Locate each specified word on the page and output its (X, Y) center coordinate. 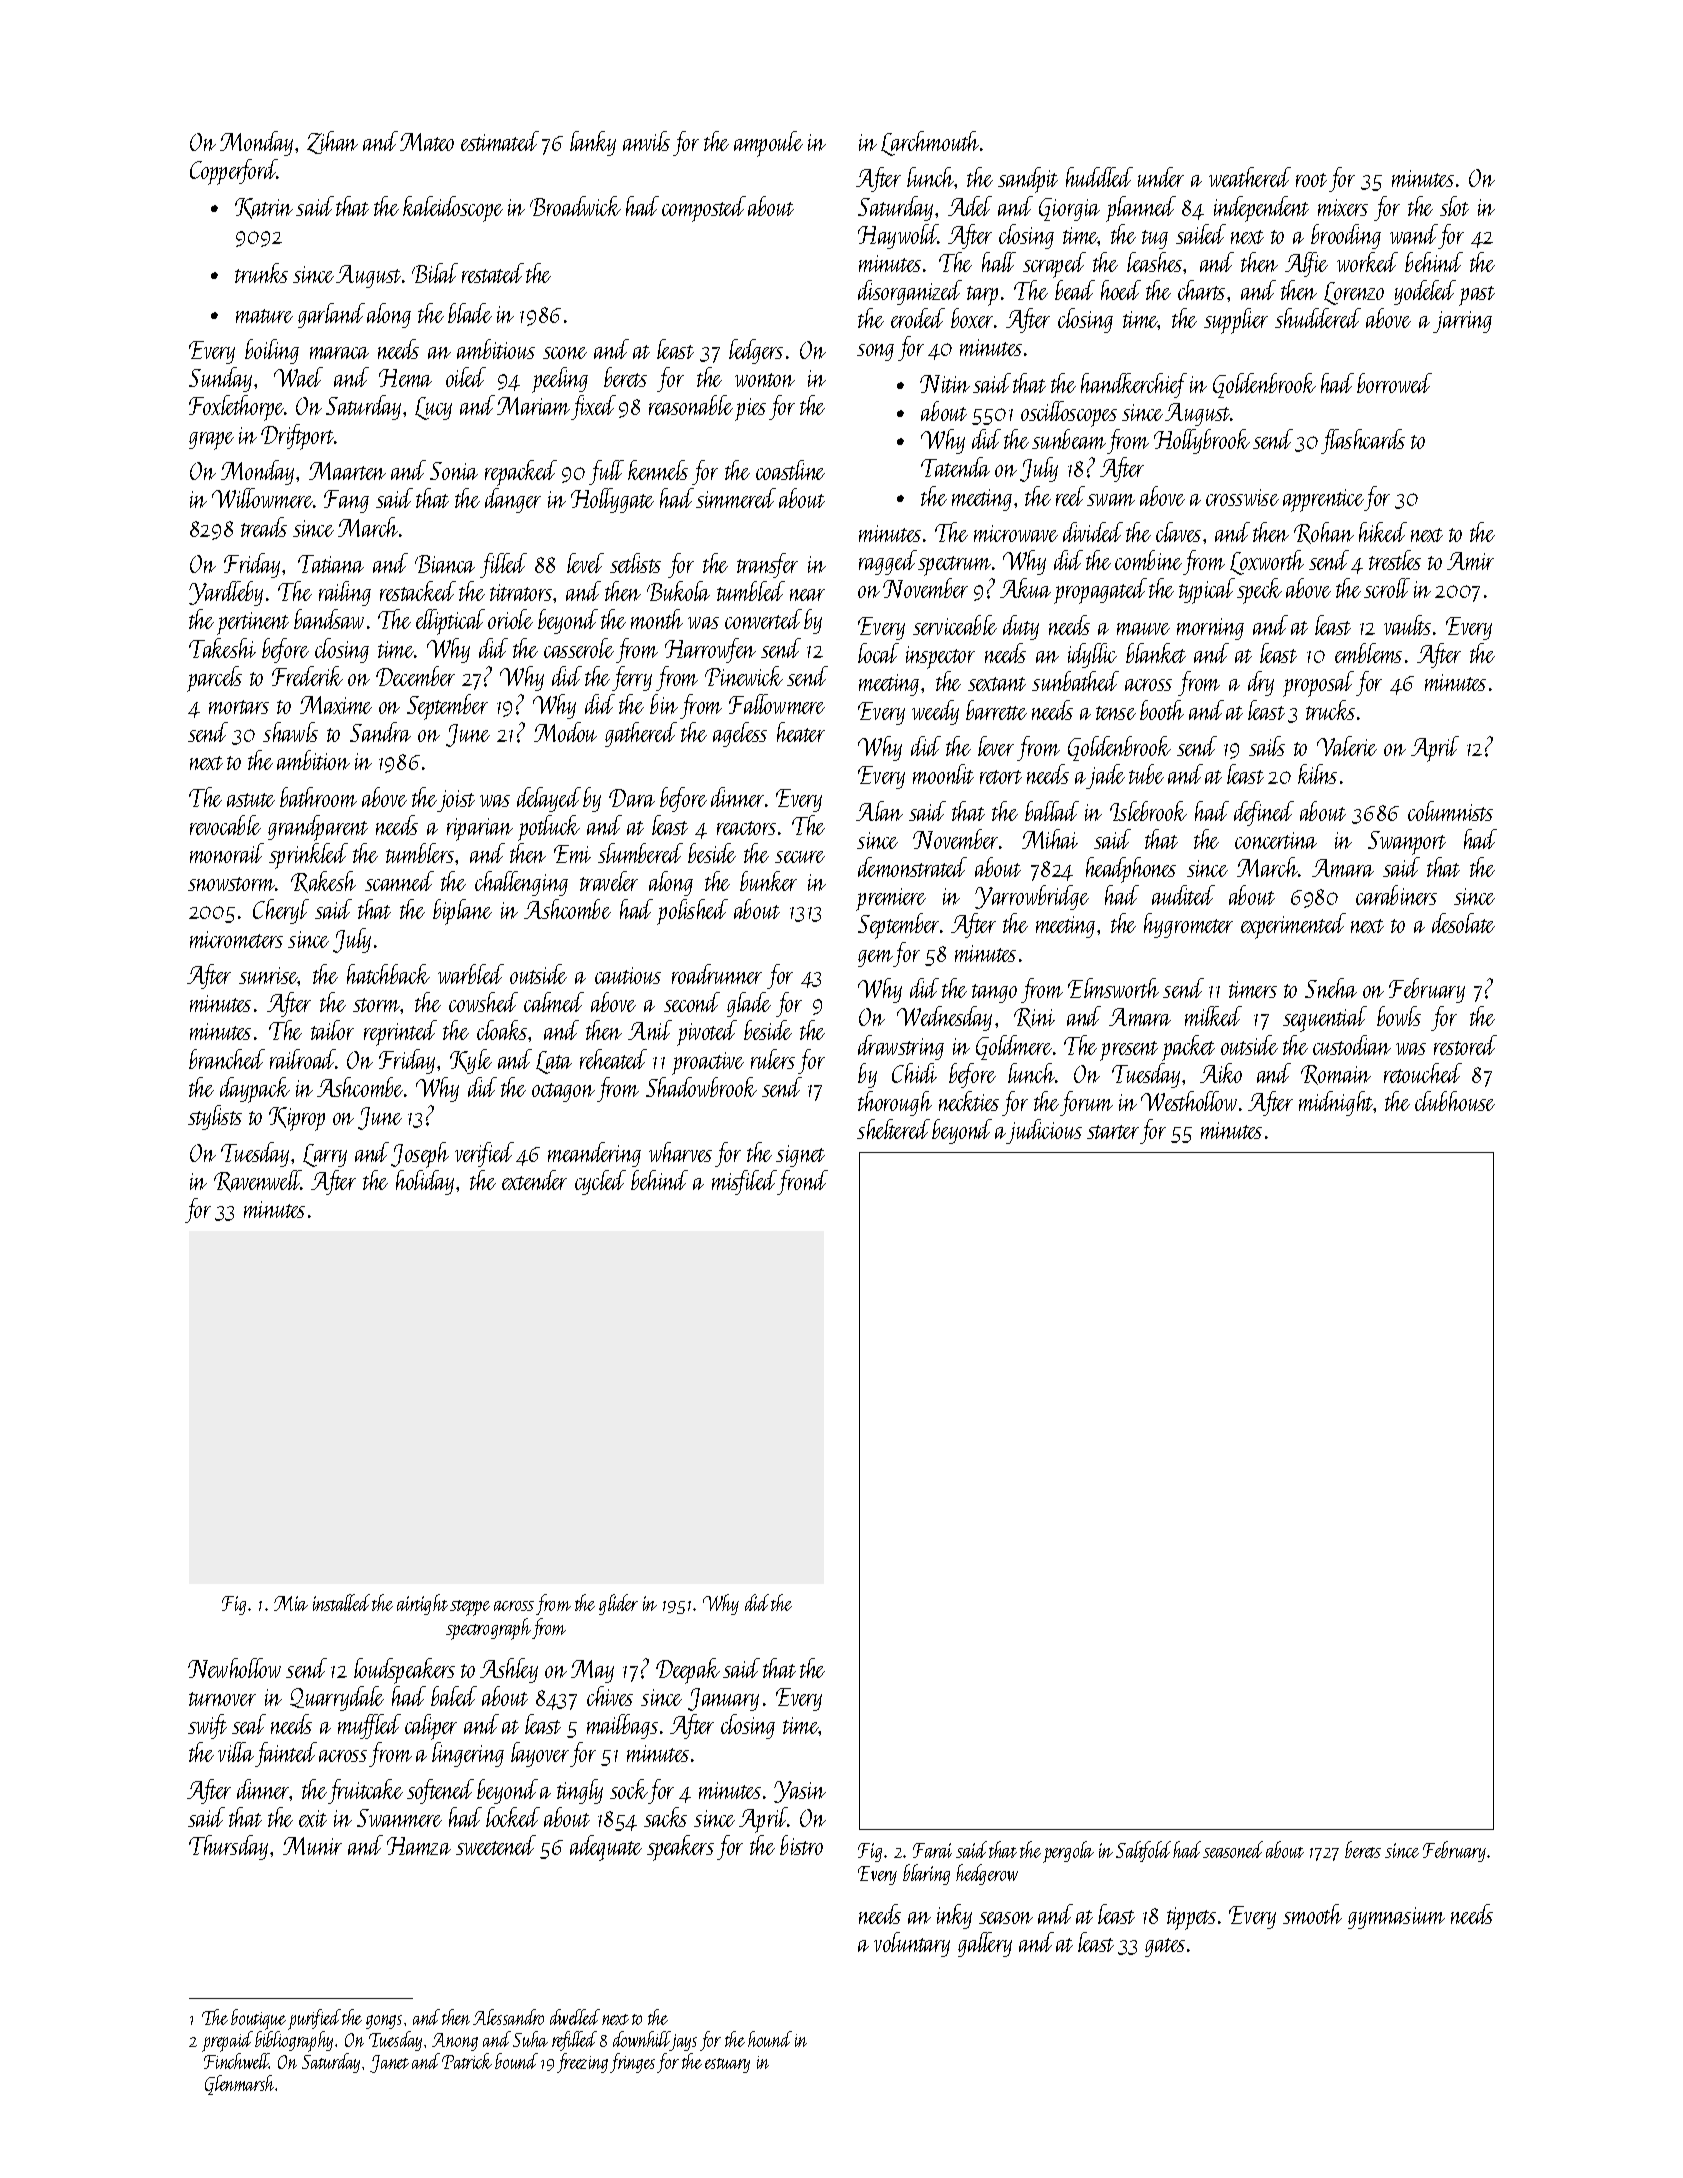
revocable (225, 825)
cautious (628, 975)
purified (314, 2019)
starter (1113, 1132)
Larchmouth (930, 143)
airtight (422, 1604)
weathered (1250, 177)
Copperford (234, 172)
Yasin (800, 1792)
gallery (985, 1944)
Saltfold (1143, 1851)
